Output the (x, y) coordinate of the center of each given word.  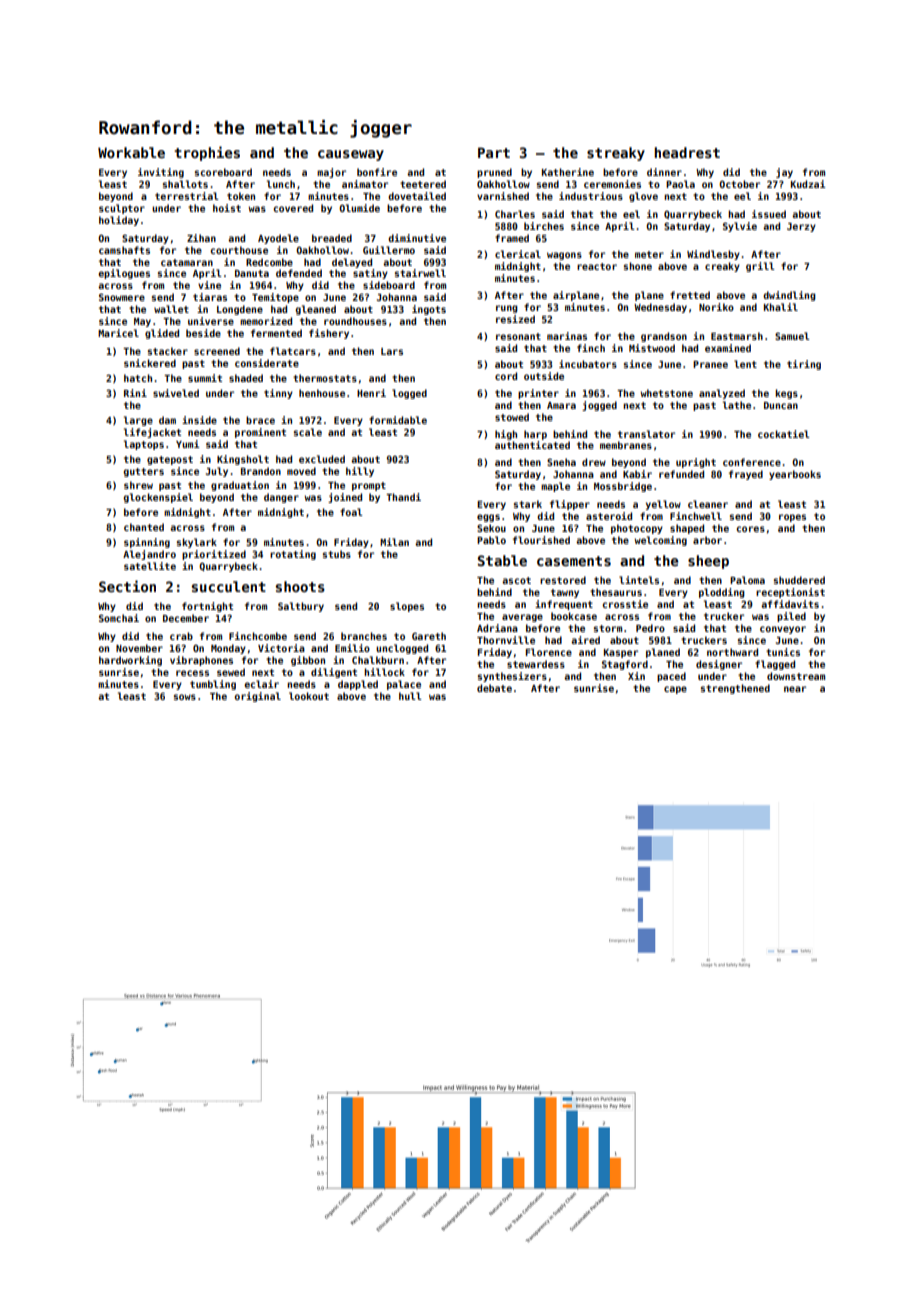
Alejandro (149, 555)
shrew (138, 485)
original (257, 697)
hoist (227, 208)
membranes (626, 445)
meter (649, 254)
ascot (516, 580)
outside (544, 376)
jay (784, 173)
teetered (423, 184)
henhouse (322, 393)
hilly (360, 472)
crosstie (625, 604)
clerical (518, 254)
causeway (351, 155)
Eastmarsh (737, 336)
